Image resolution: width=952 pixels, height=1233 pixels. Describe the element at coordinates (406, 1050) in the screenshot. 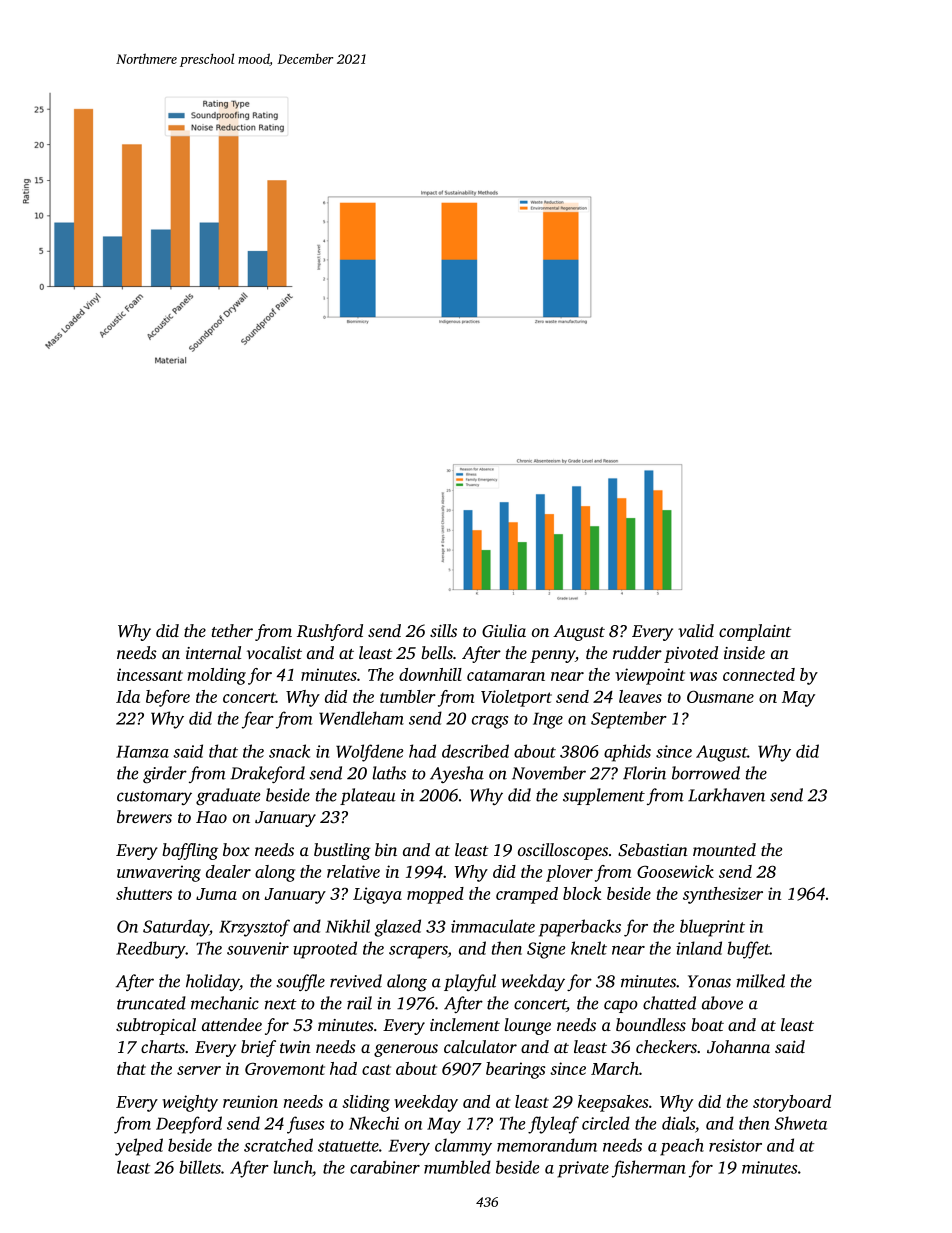

I see `generous` at that location.
